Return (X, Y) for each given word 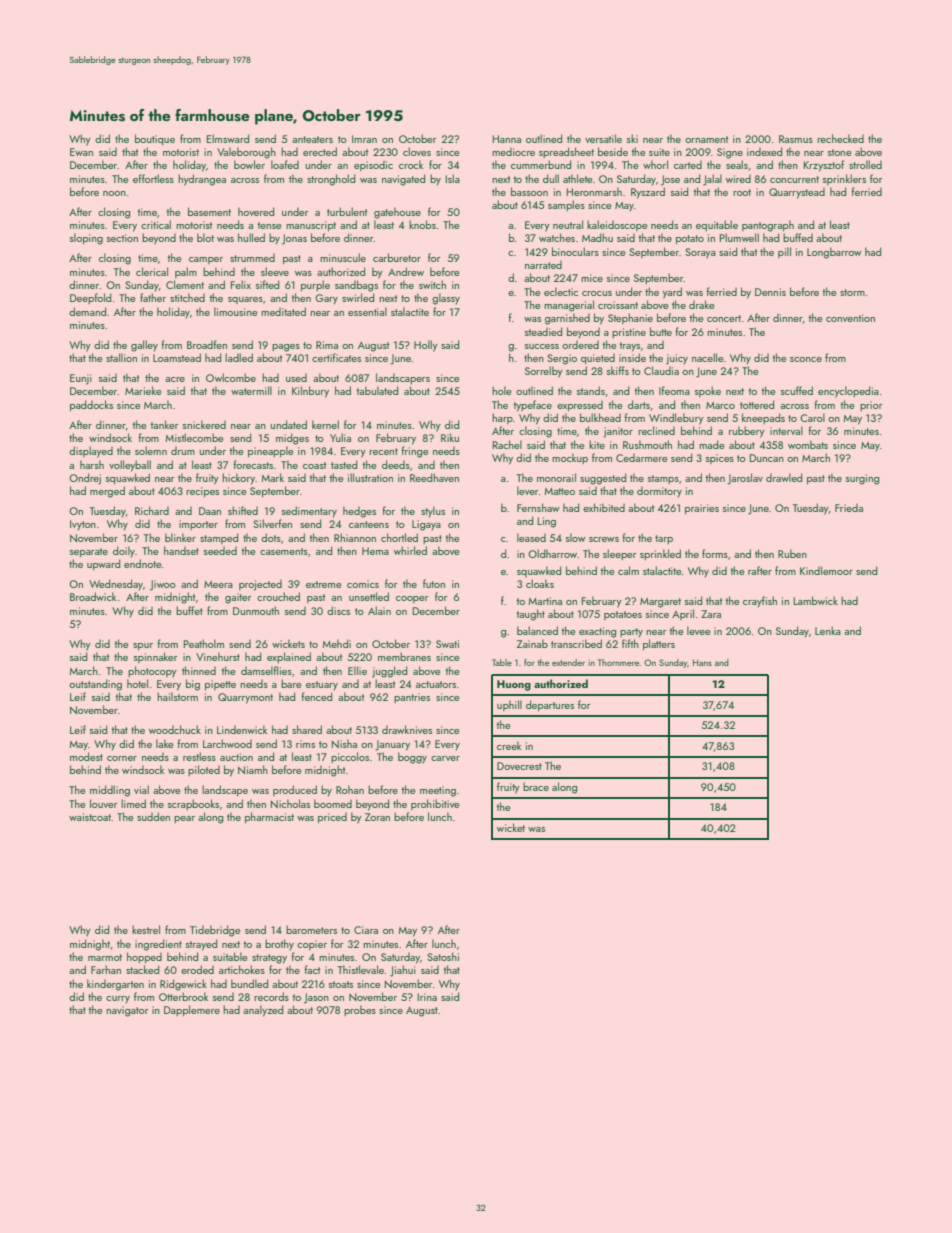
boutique (155, 139)
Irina (427, 997)
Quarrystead (797, 193)
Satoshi (443, 956)
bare (291, 683)
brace (536, 786)
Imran (364, 139)
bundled (249, 983)
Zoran (377, 817)
